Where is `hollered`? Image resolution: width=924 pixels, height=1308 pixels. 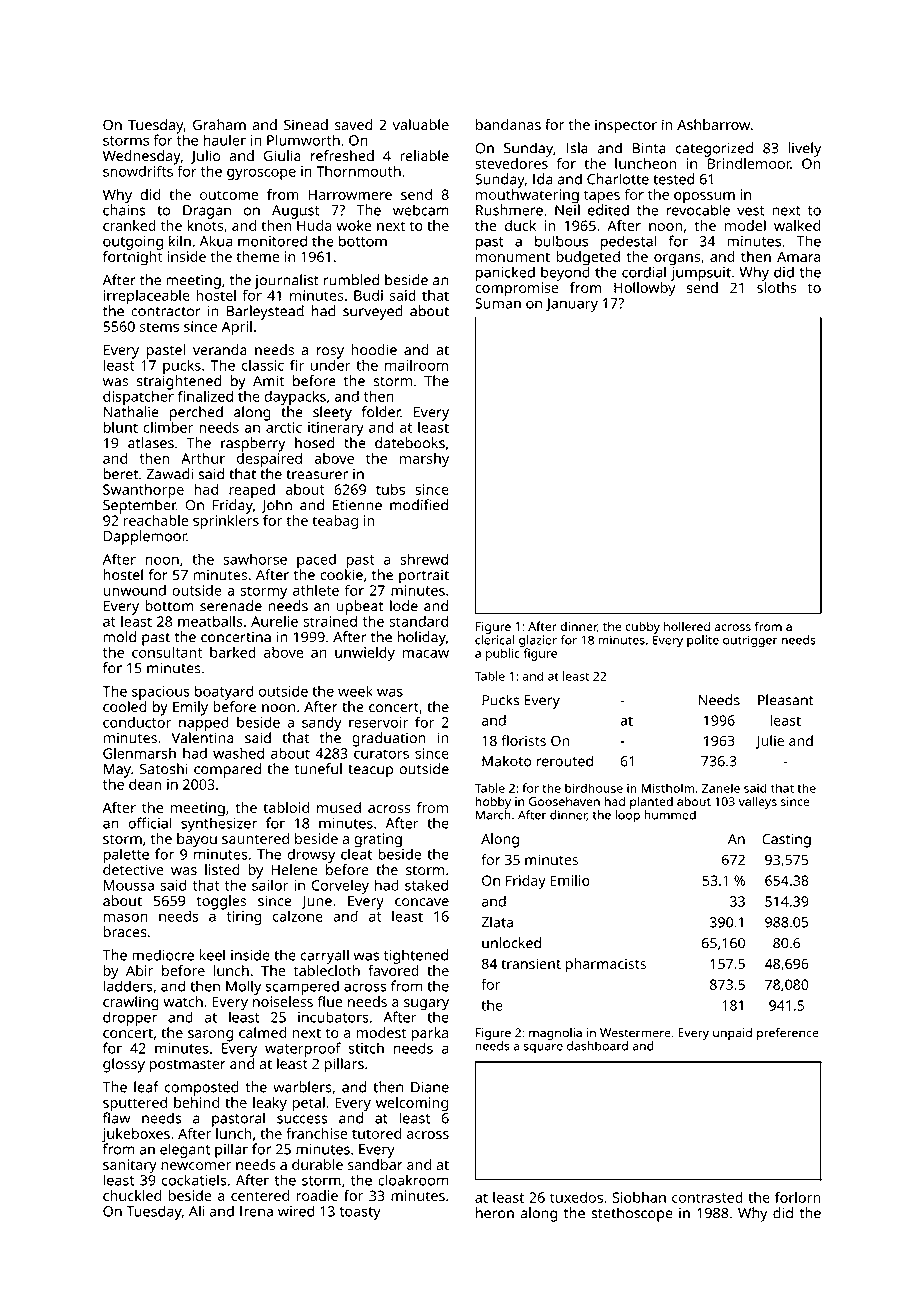 hollered is located at coordinates (687, 626).
